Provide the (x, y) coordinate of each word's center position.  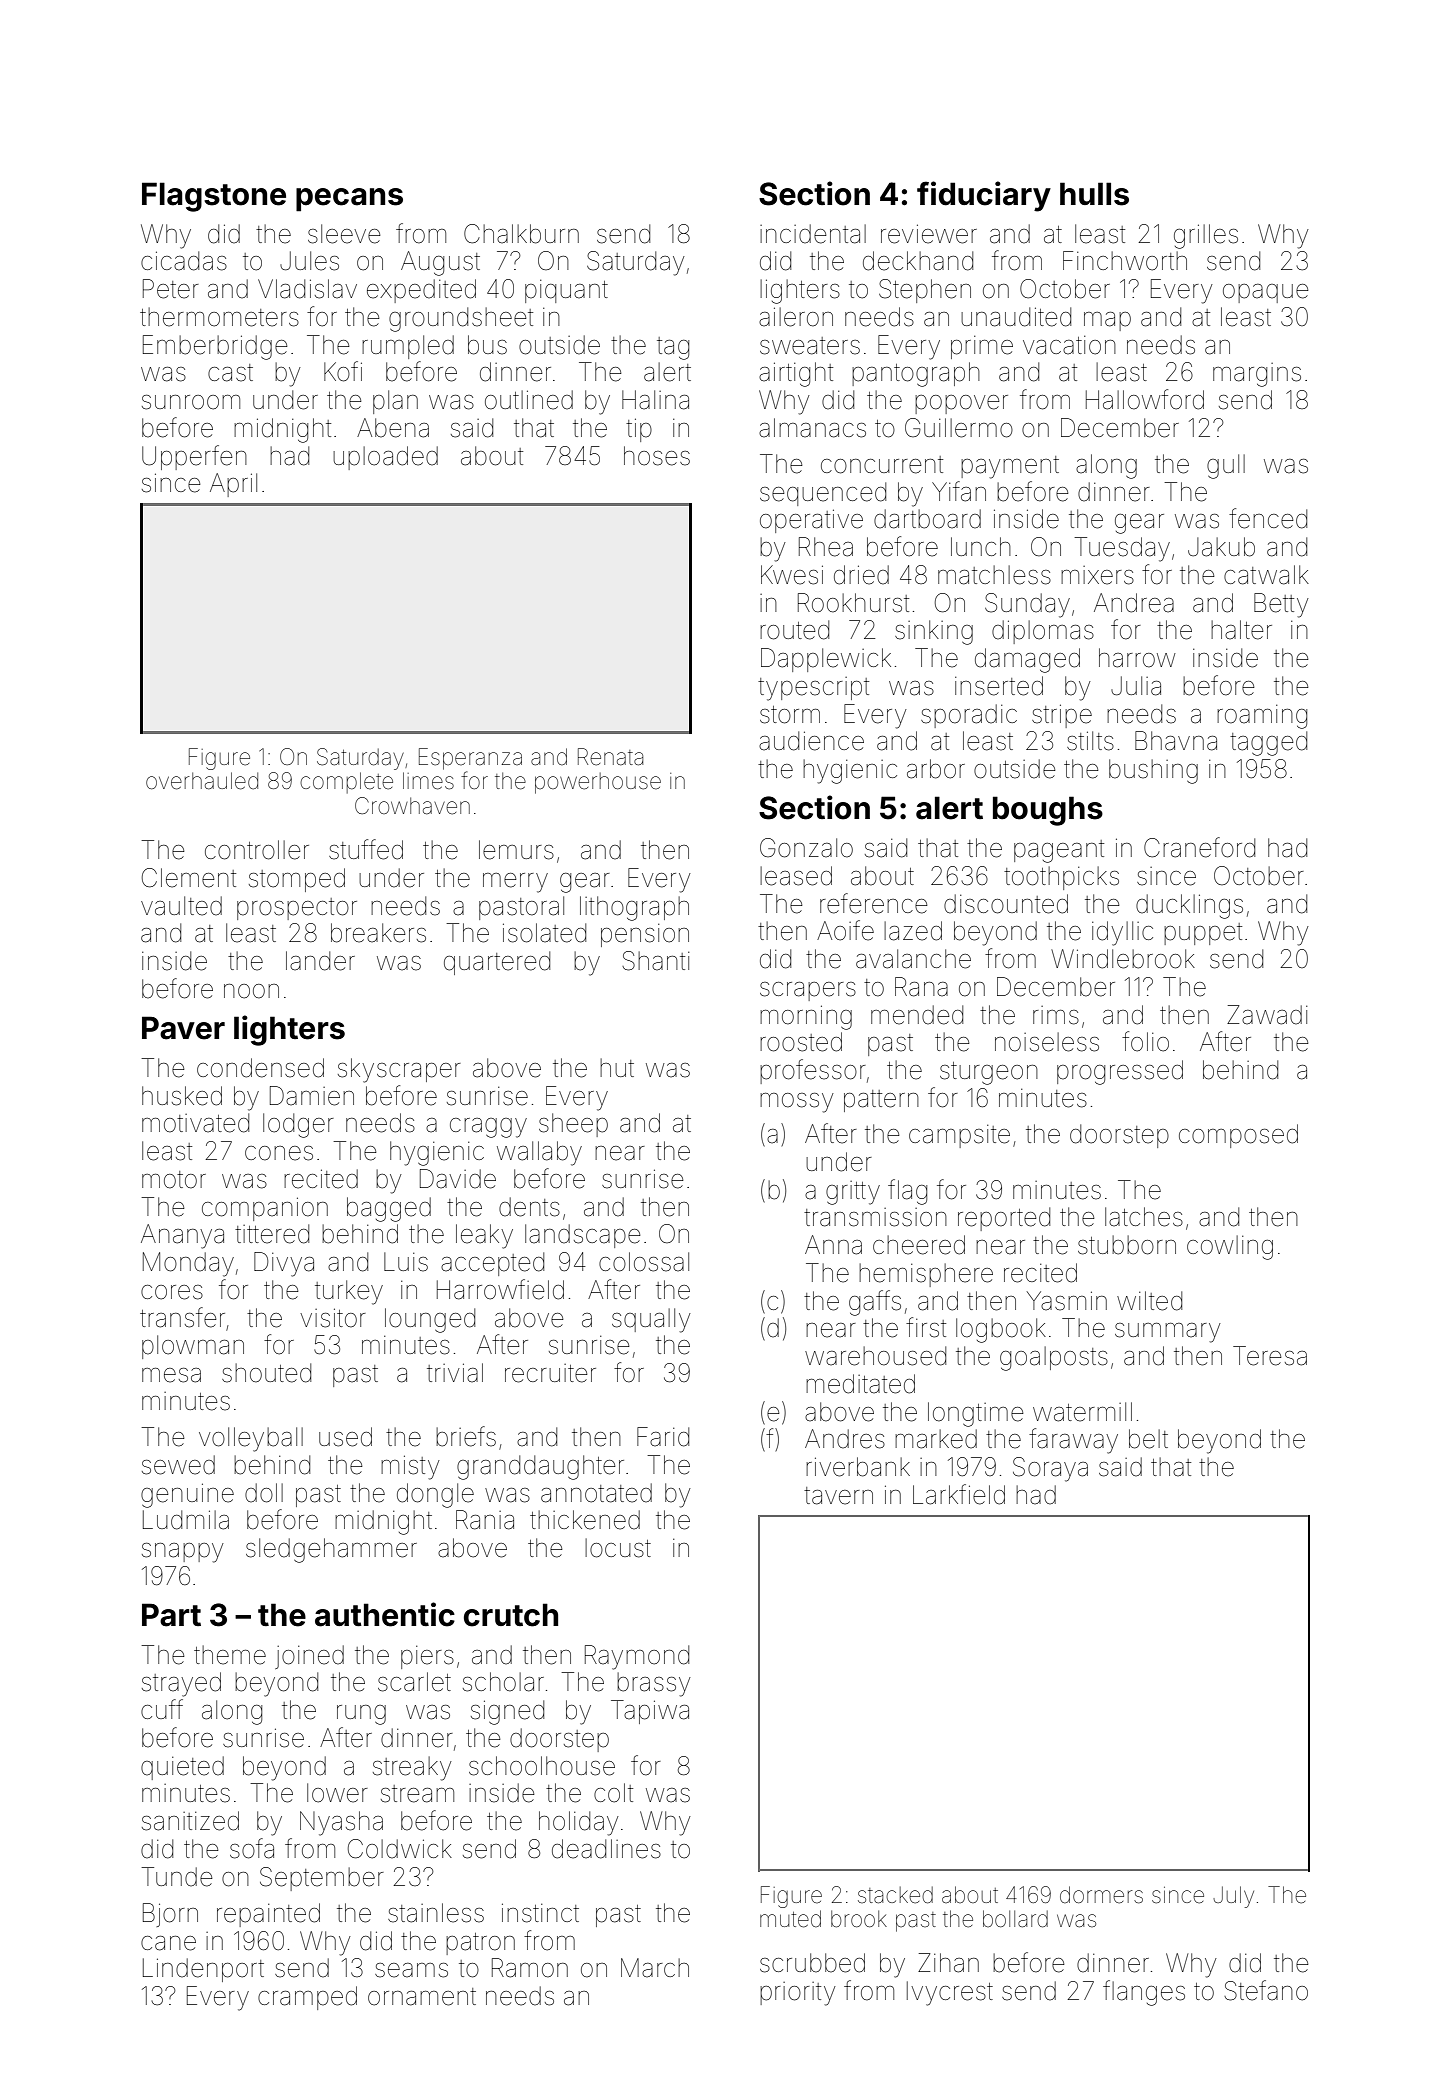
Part (171, 1615)
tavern (838, 1496)
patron (480, 1944)
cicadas (184, 261)
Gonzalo (806, 848)
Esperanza (470, 759)
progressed (1120, 1072)
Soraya (1050, 1469)
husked (182, 1096)
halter (1241, 630)
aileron (796, 317)
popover (961, 404)
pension (645, 935)
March (655, 1968)
